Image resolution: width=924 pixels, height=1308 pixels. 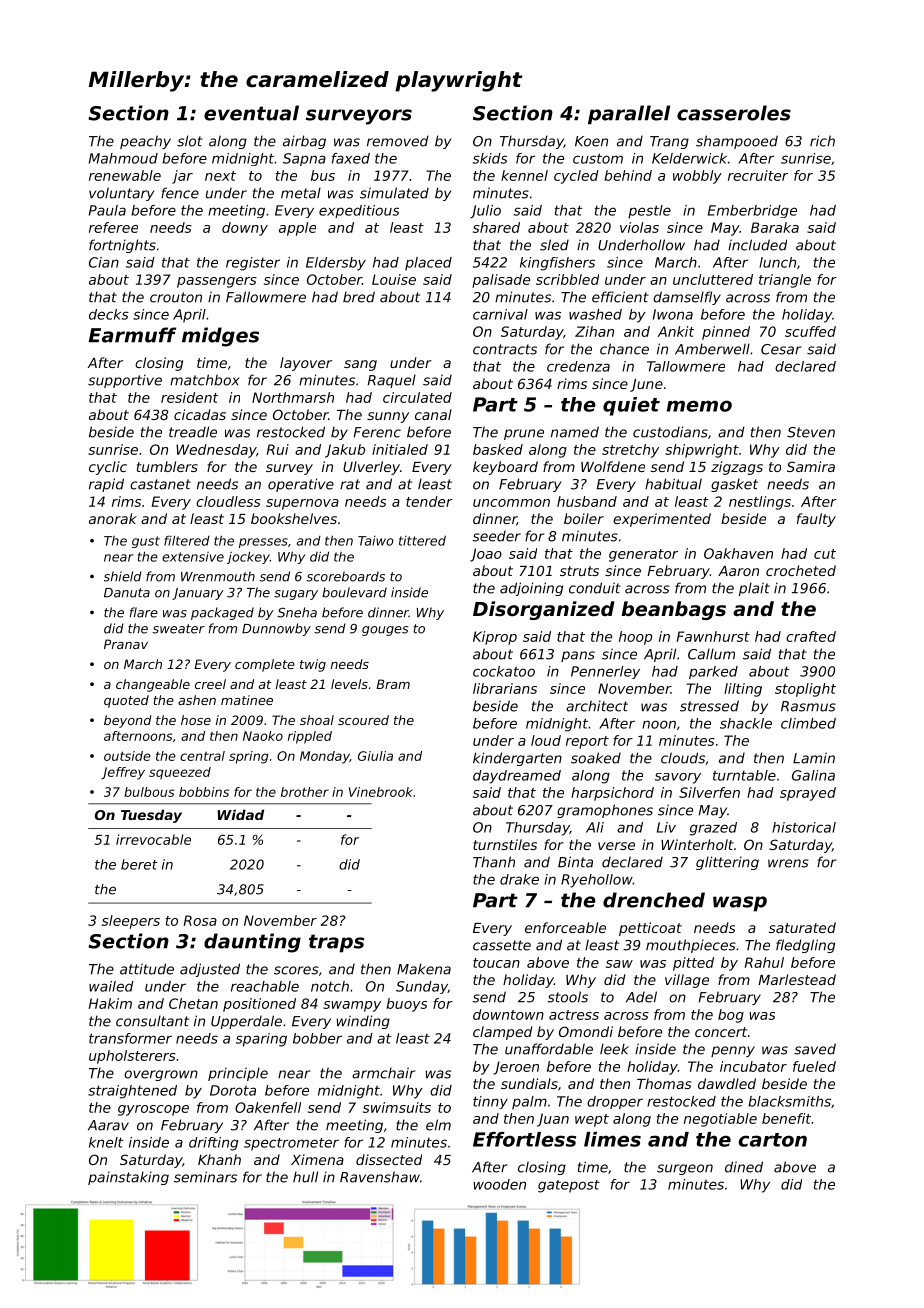 I want to click on turntable, so click(x=744, y=775).
